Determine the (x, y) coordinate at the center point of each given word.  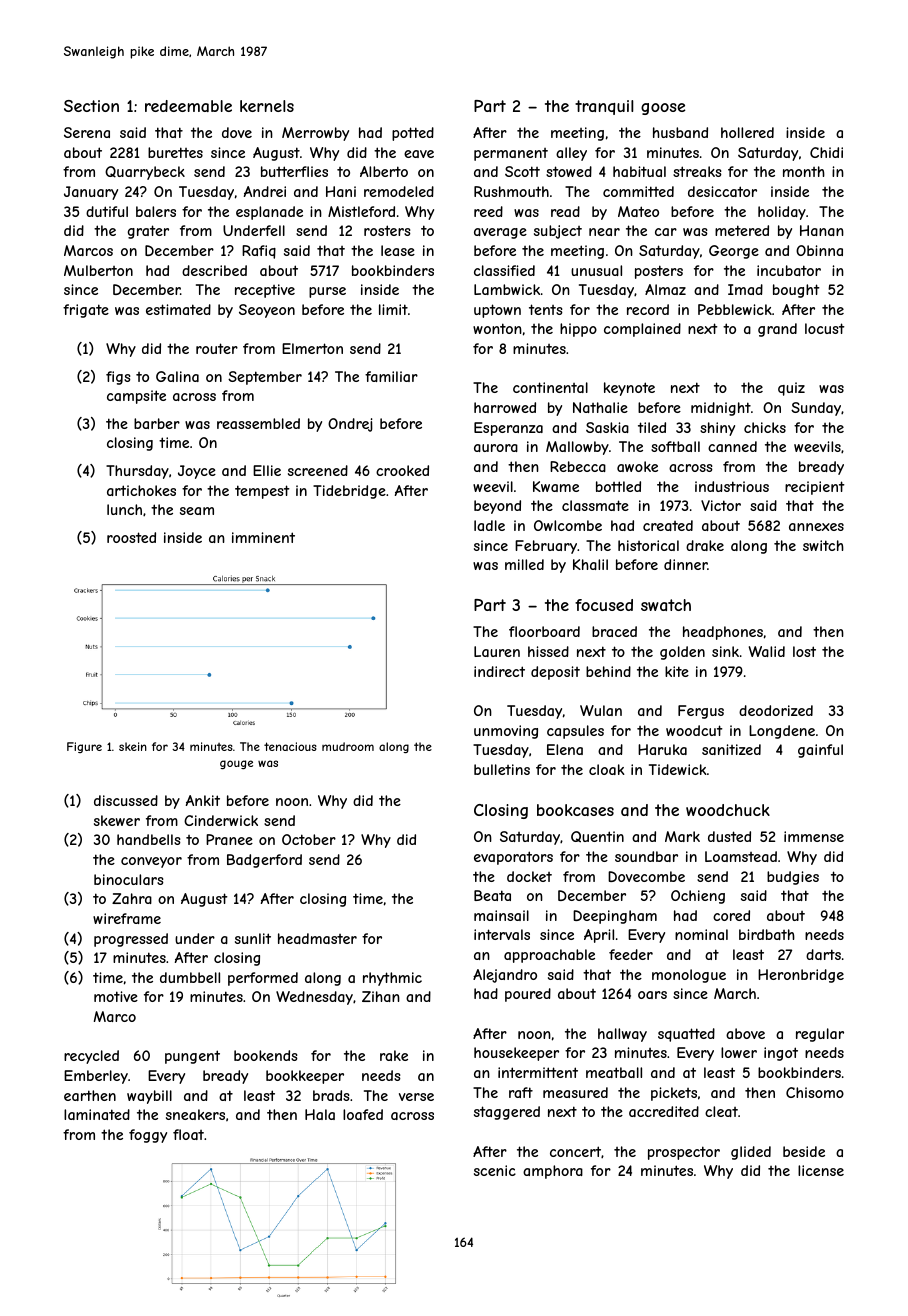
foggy (148, 1136)
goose (663, 109)
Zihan (381, 996)
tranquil (604, 107)
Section (91, 106)
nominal (701, 934)
